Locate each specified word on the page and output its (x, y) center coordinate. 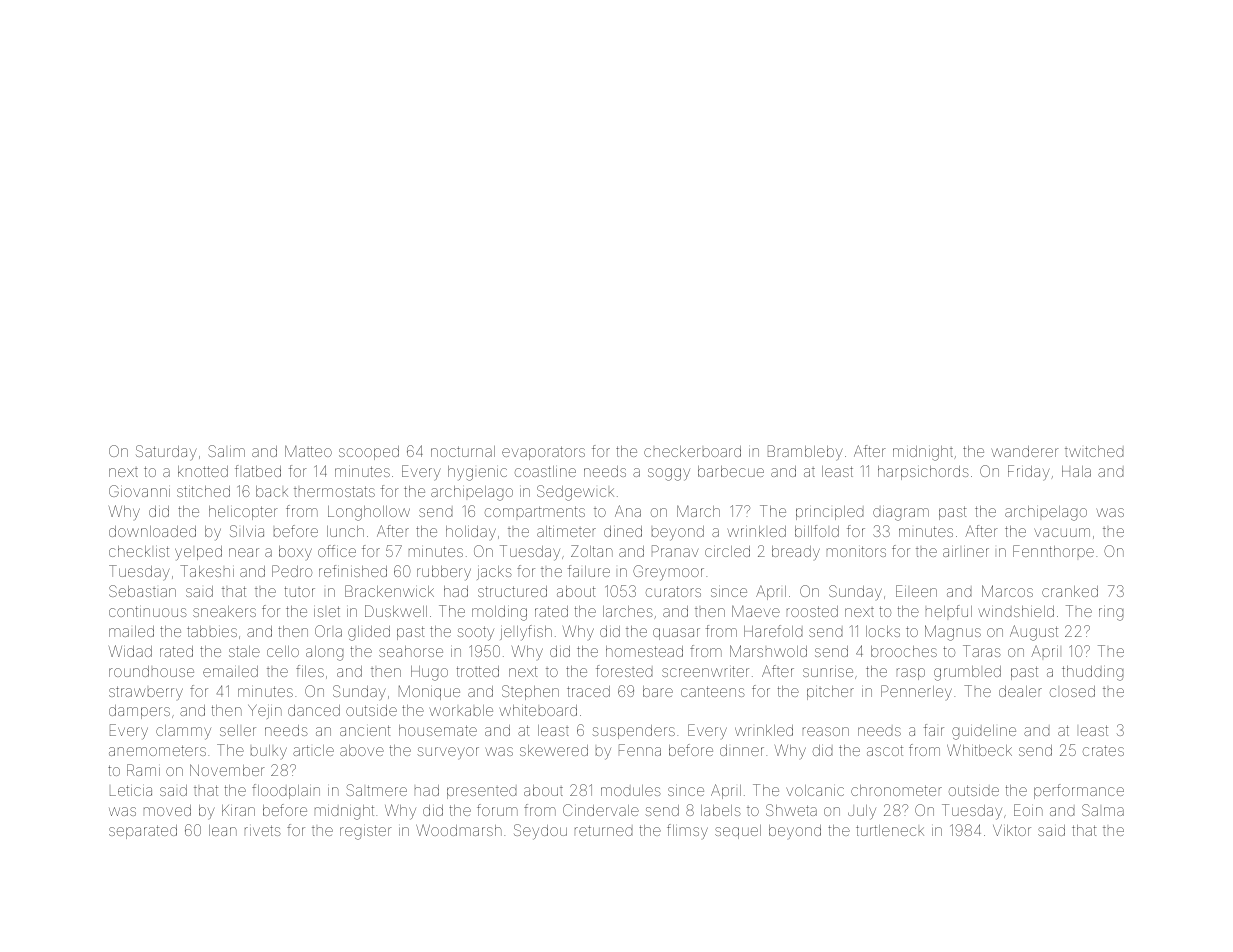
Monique (429, 692)
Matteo (308, 451)
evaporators (543, 453)
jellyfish (526, 633)
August (1034, 633)
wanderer (1025, 451)
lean (223, 830)
